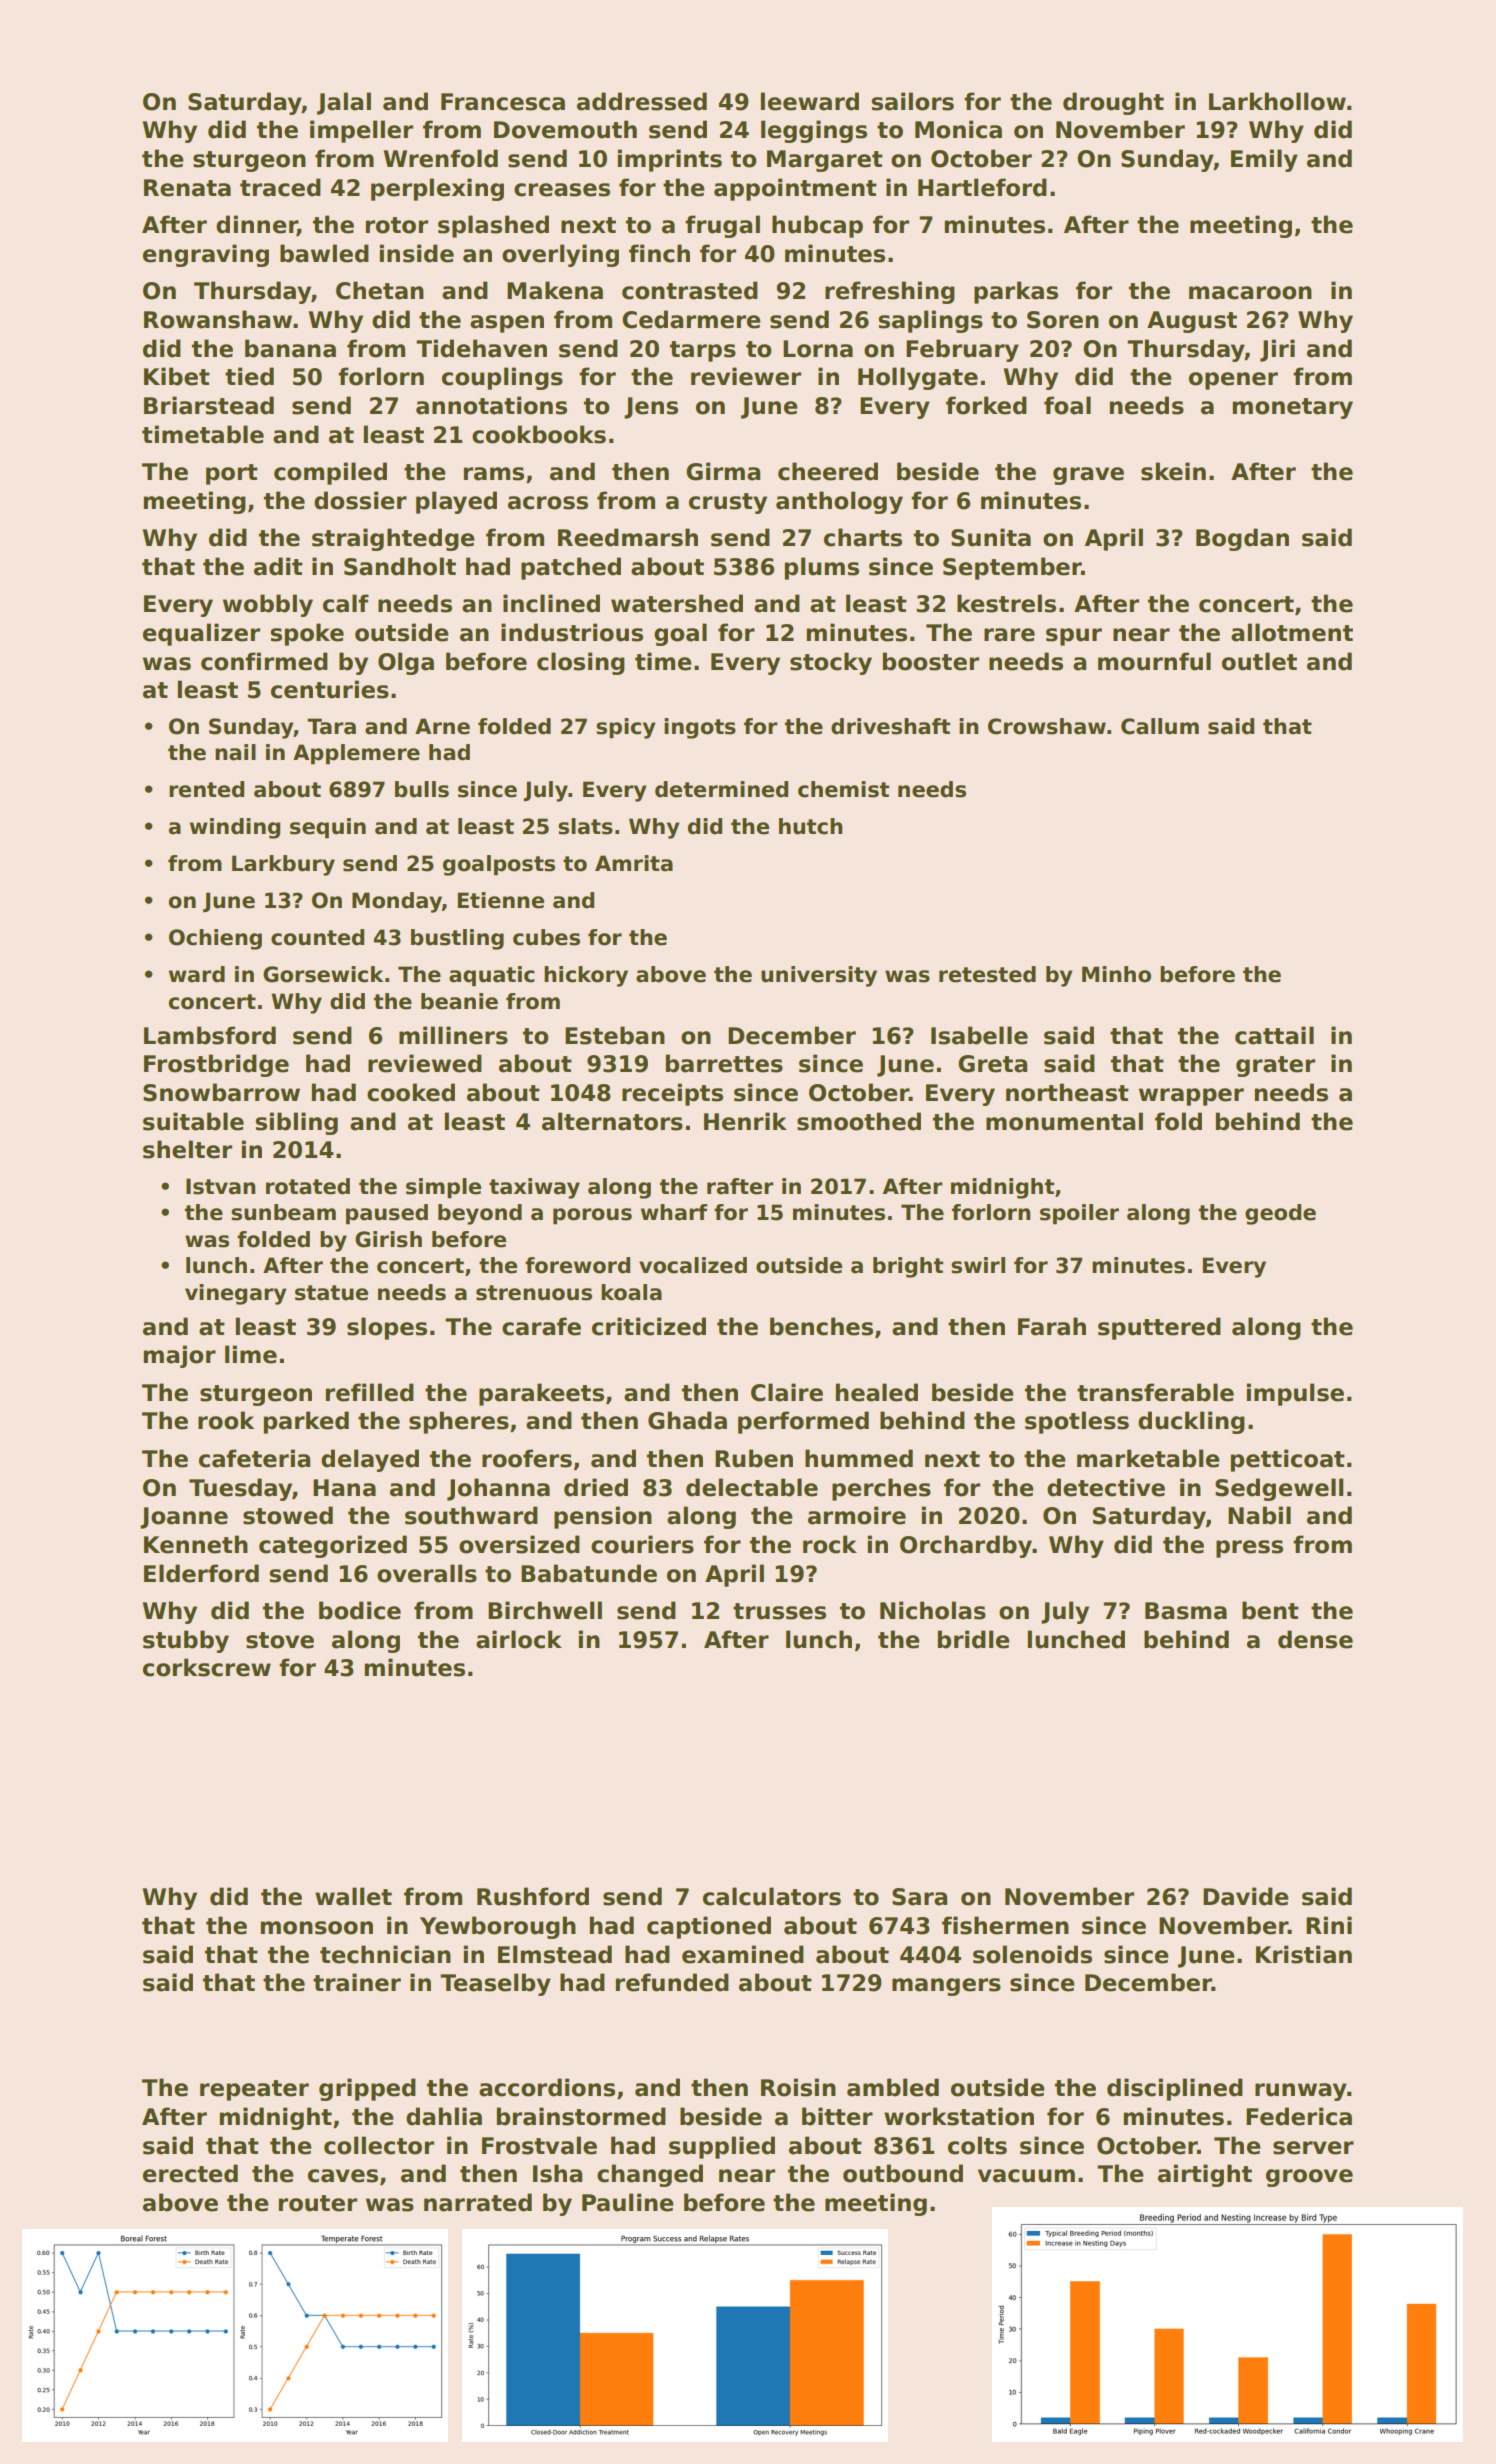 The image size is (1496, 2464). Describe the element at coordinates (1277, 101) in the screenshot. I see `Larkhollow` at that location.
